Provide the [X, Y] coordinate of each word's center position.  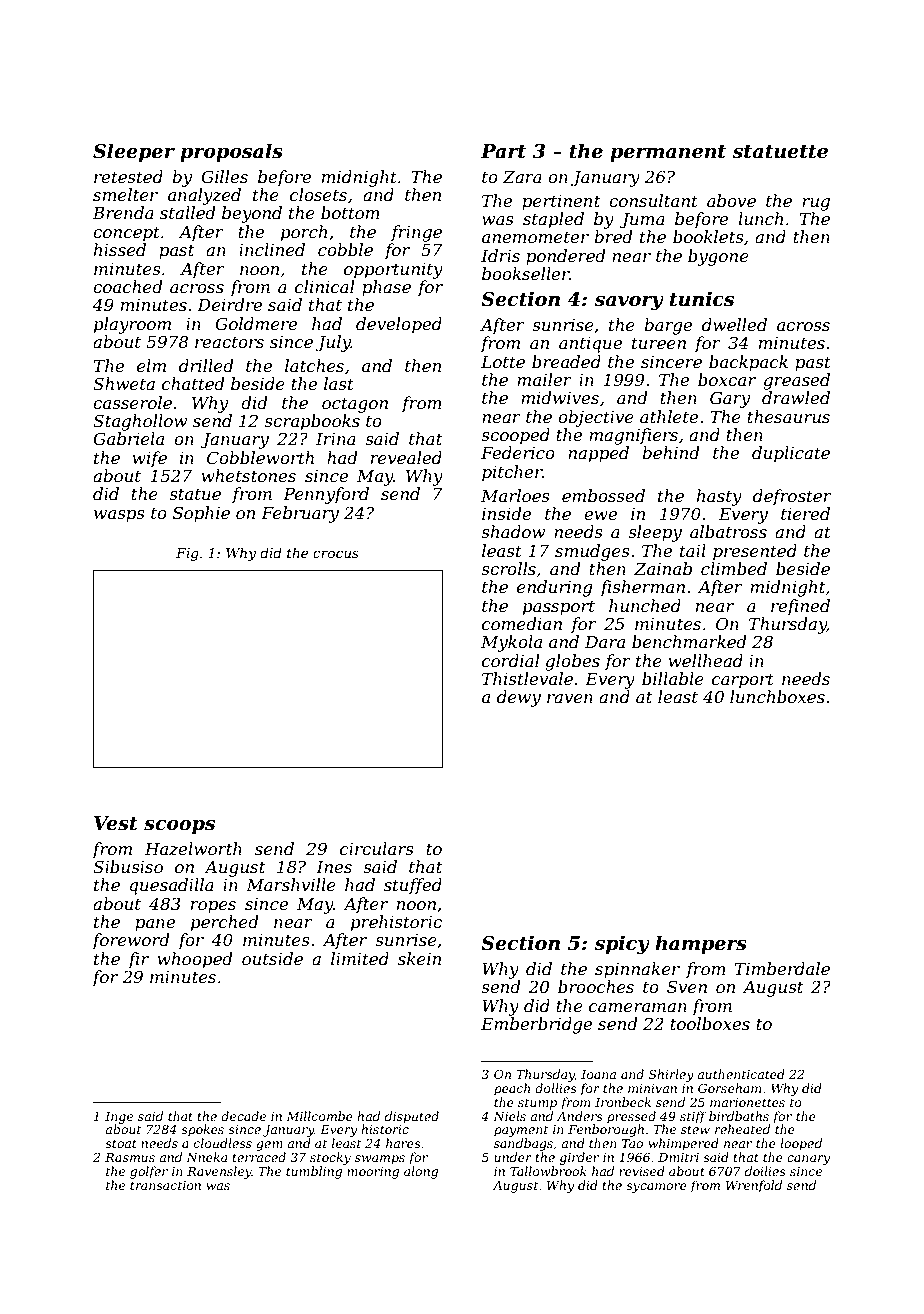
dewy [519, 698]
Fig [187, 554]
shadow [513, 531]
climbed [734, 568]
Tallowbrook [548, 1171]
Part [503, 151]
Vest [116, 823]
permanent [668, 153]
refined [800, 607]
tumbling [314, 1172]
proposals [231, 152]
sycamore [656, 1188]
